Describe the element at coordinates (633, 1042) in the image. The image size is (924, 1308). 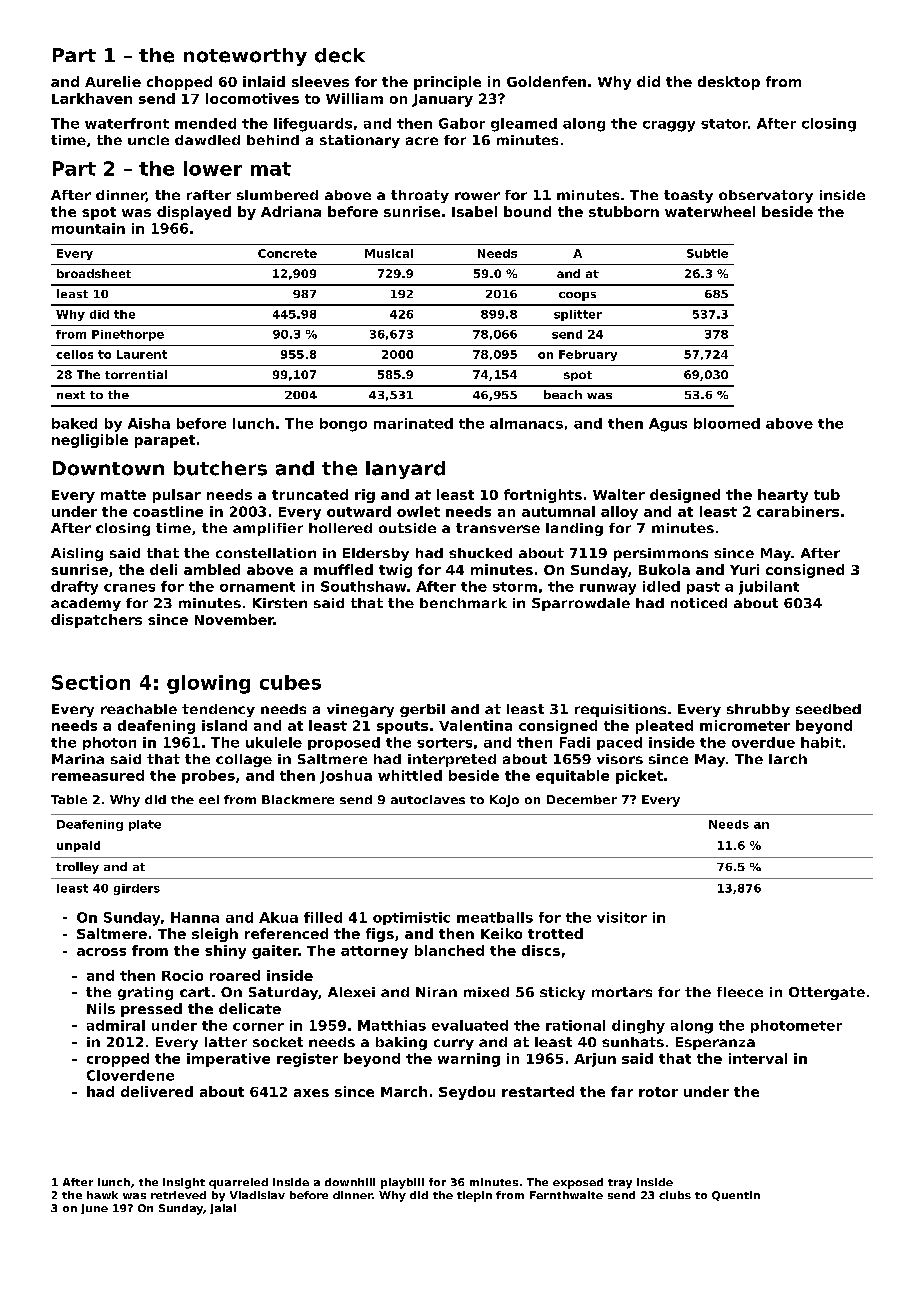
I see `sunhats` at that location.
